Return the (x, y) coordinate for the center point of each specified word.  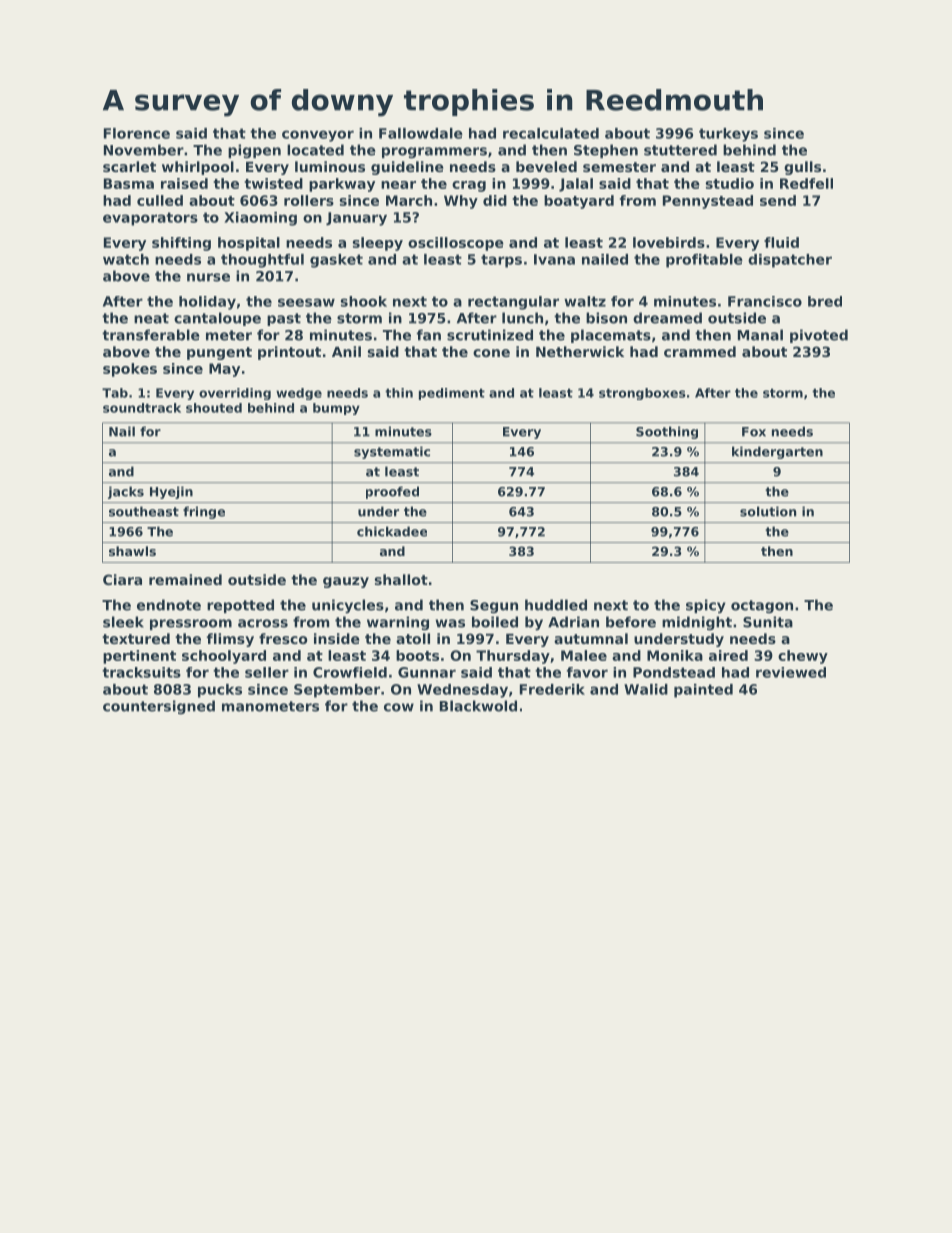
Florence (137, 133)
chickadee (392, 531)
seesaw (306, 302)
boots (417, 655)
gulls (802, 168)
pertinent (139, 657)
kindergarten (777, 452)
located (315, 150)
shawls (132, 551)
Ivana (554, 259)
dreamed (667, 318)
